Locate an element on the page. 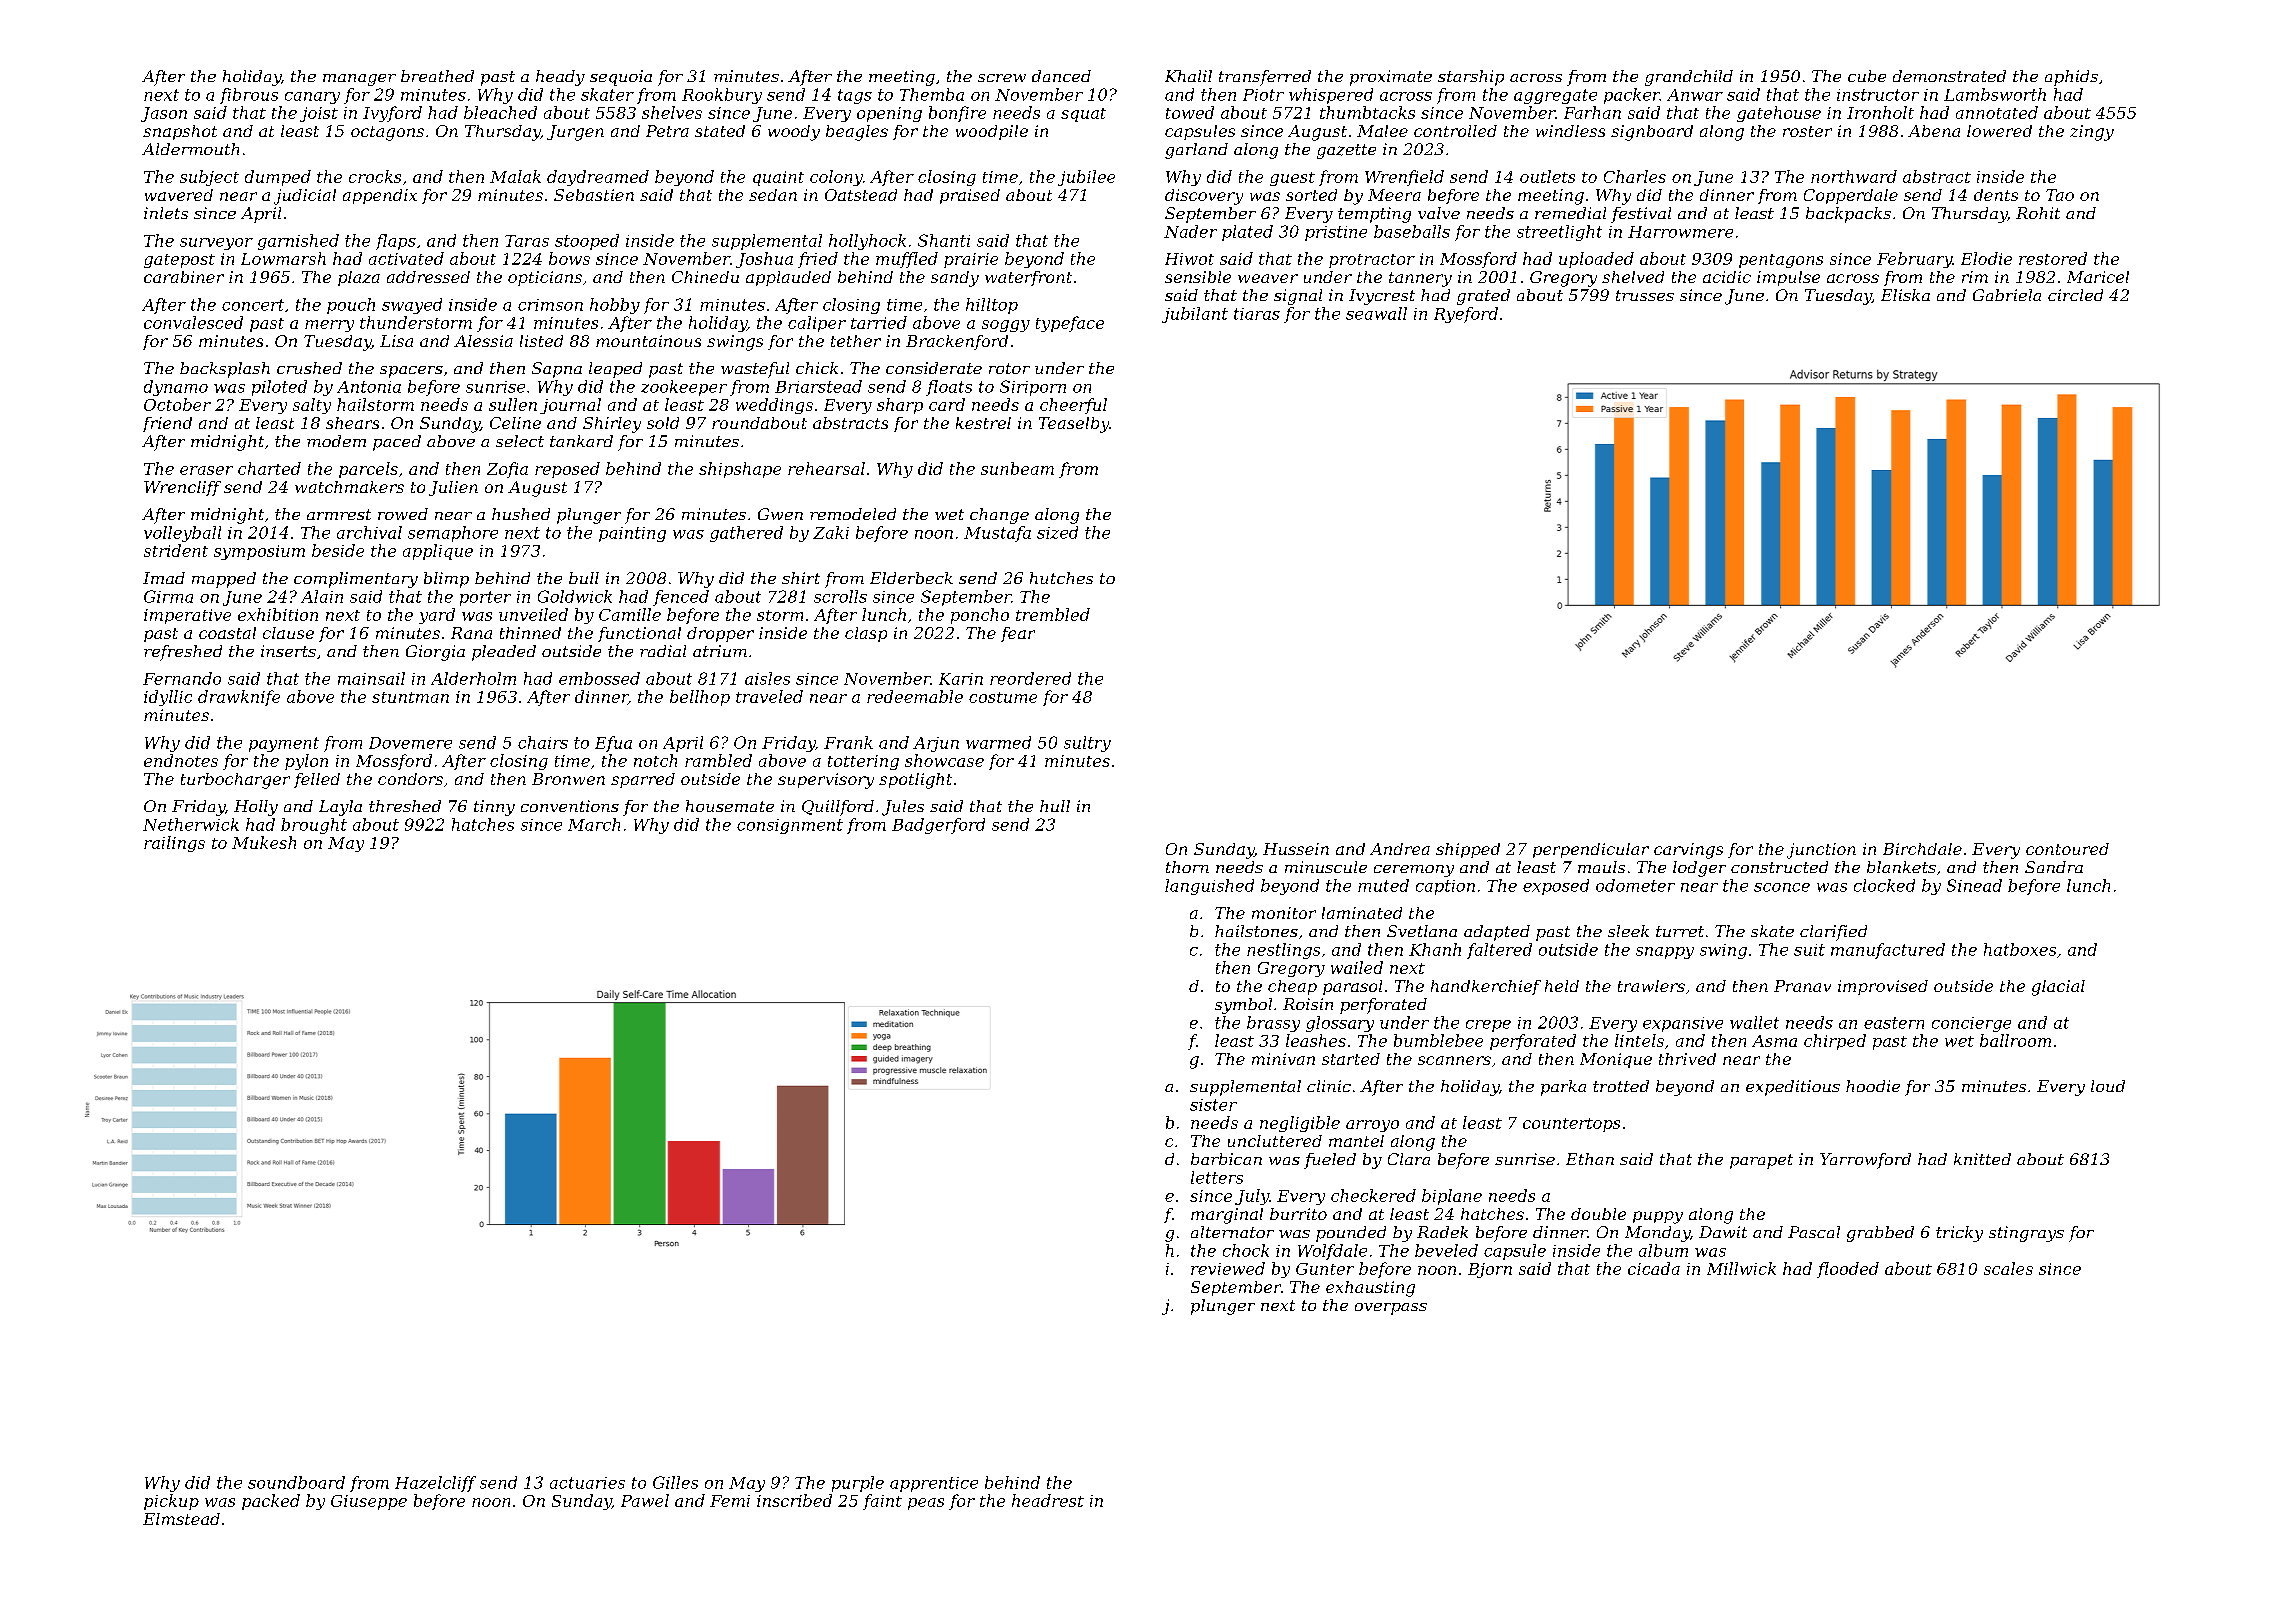  marginal is located at coordinates (1227, 1216).
